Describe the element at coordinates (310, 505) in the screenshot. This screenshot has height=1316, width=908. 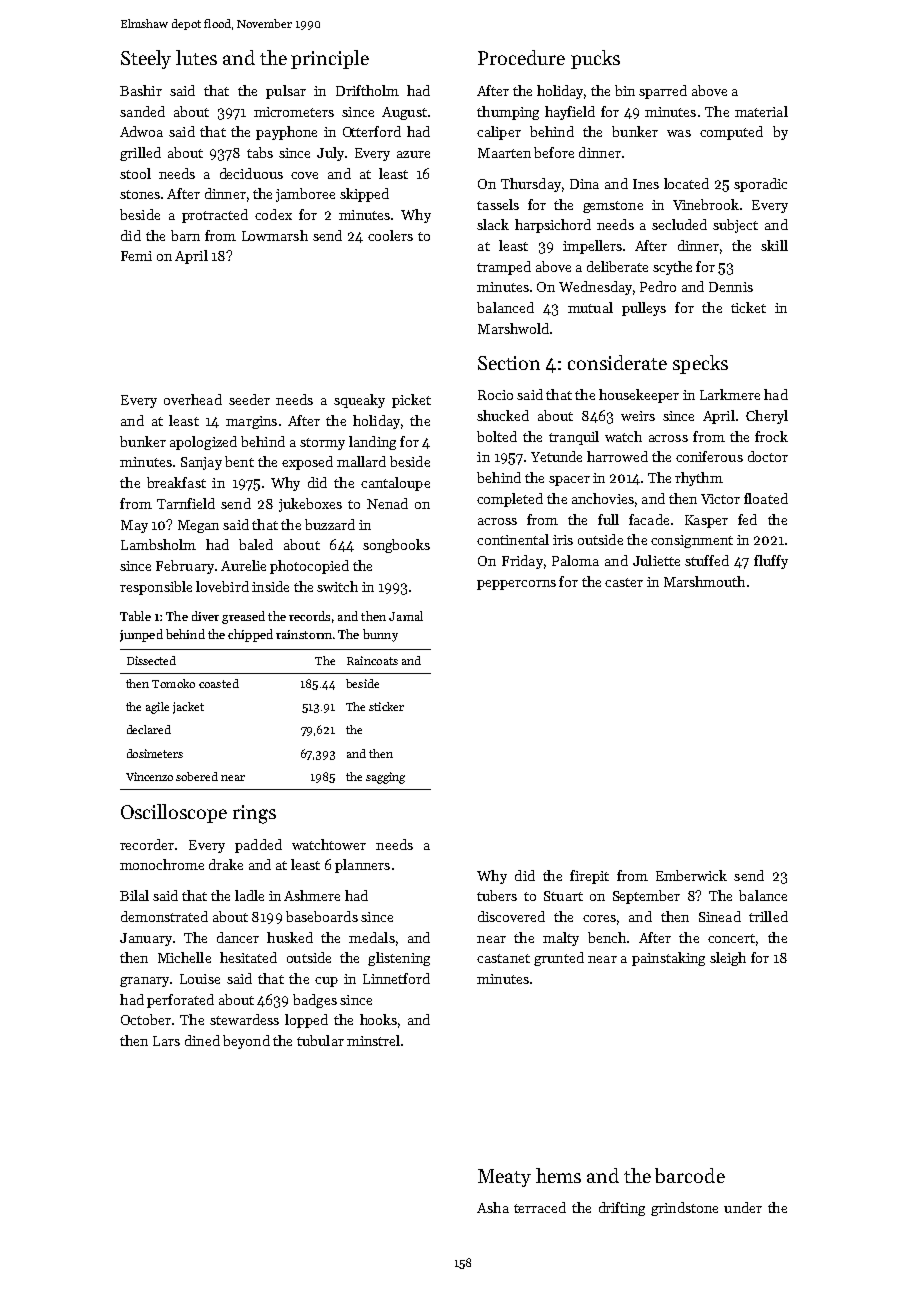
I see `jukeboxes` at that location.
